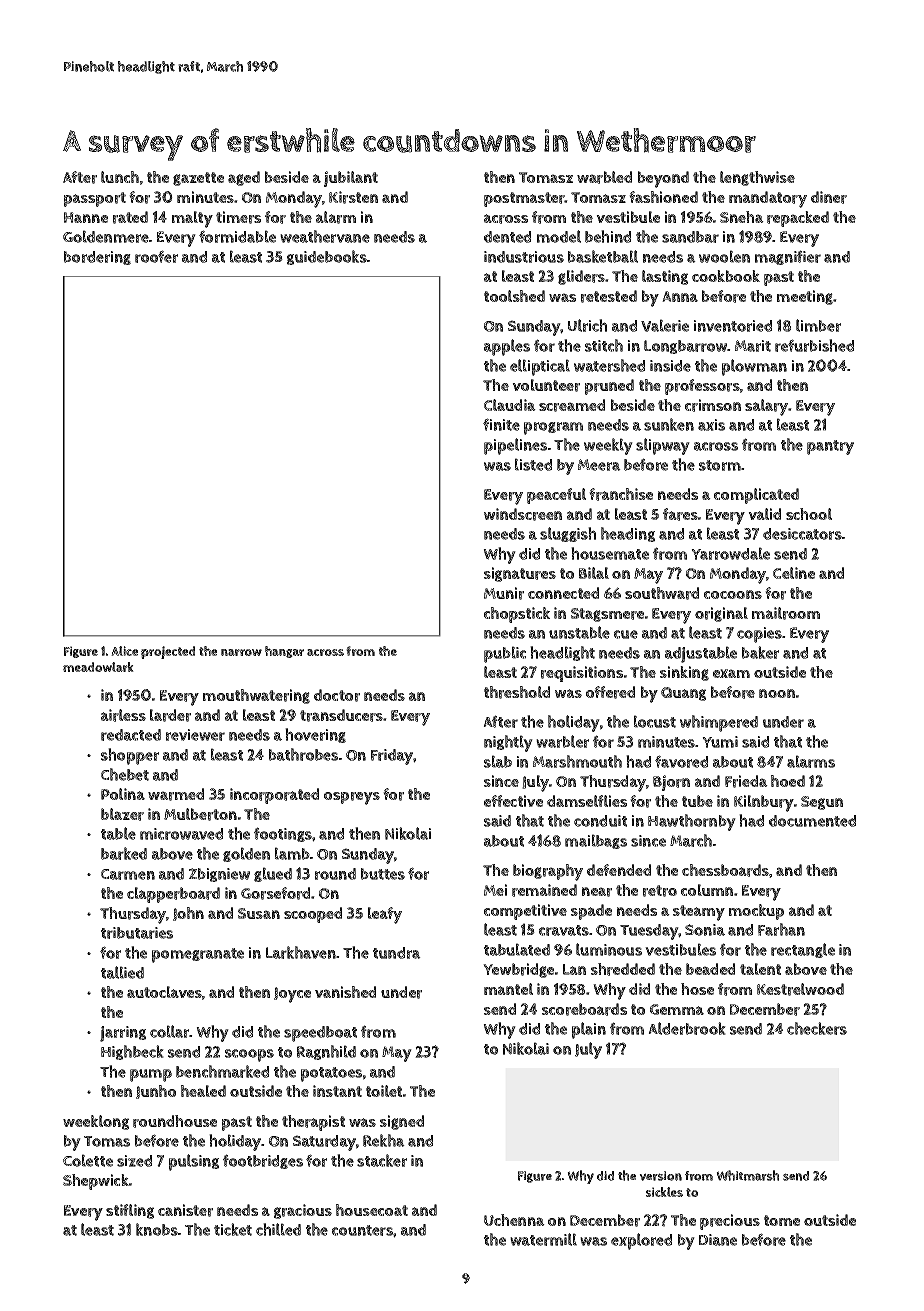 The width and height of the screenshot is (924, 1311). What do you see at coordinates (98, 667) in the screenshot?
I see `meadowlark` at bounding box center [98, 667].
